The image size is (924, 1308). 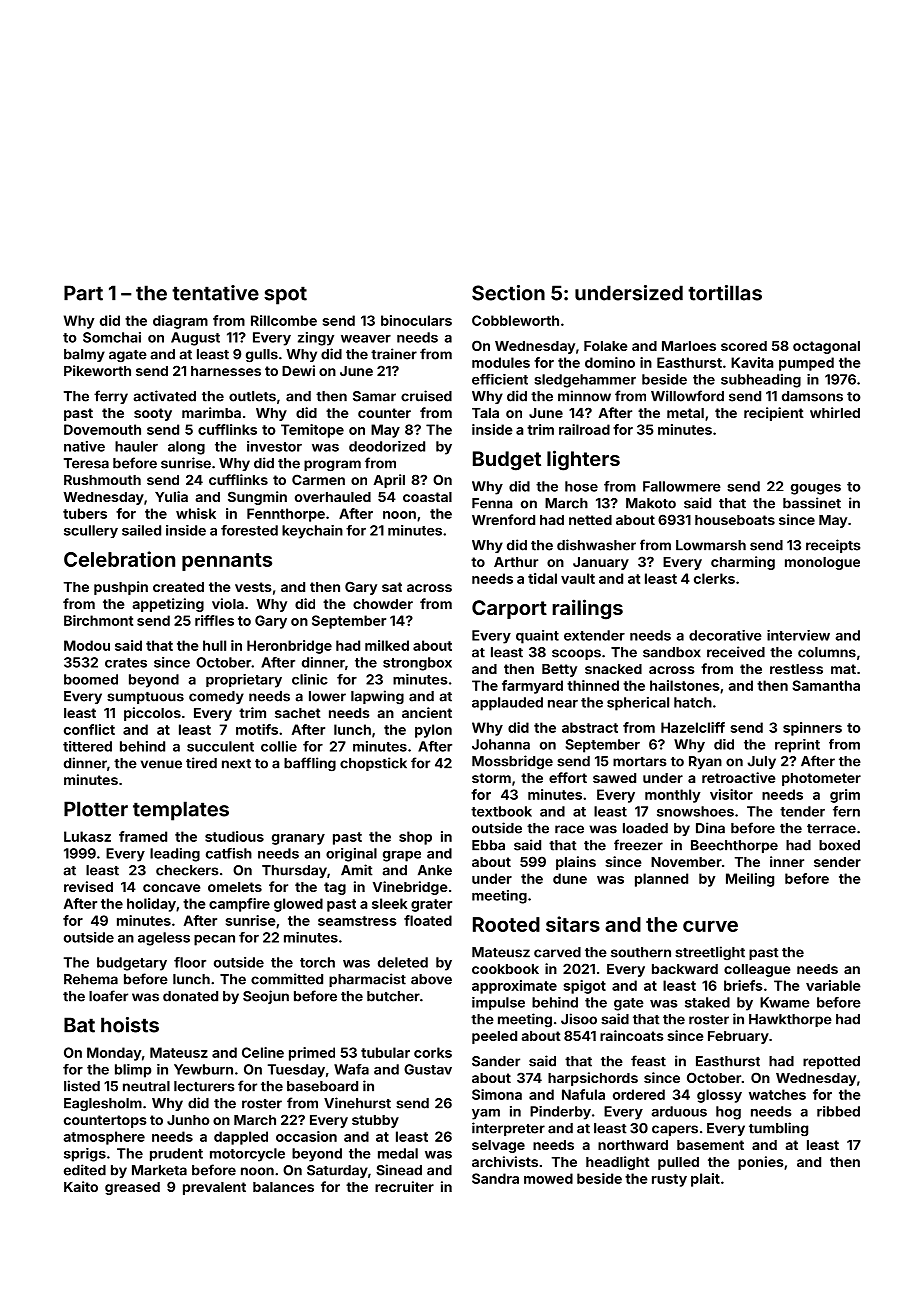 I want to click on Fallowmere, so click(x=682, y=486).
